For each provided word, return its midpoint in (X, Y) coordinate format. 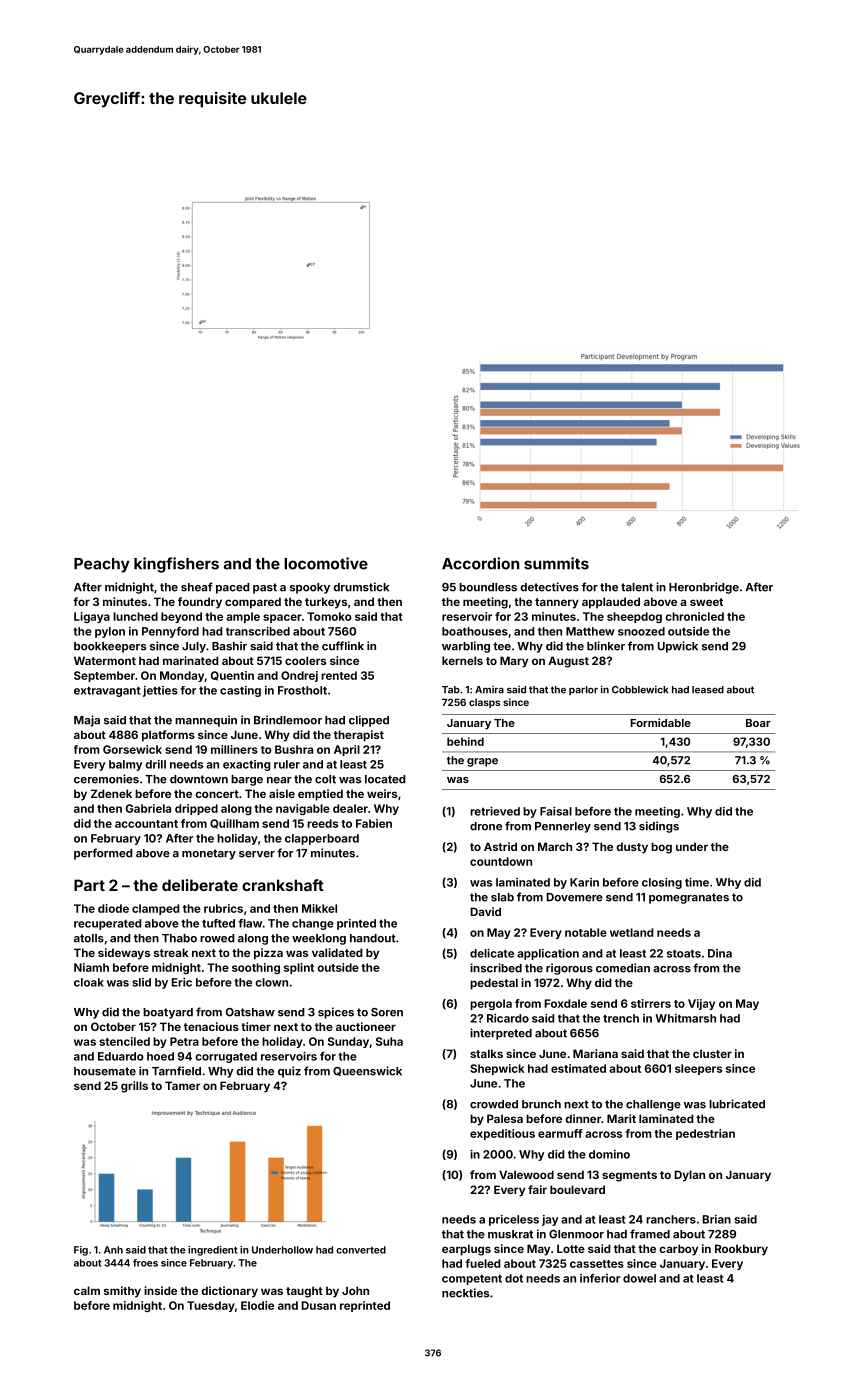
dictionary (229, 1292)
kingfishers (176, 565)
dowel (639, 1278)
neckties (465, 1293)
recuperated (108, 924)
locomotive (326, 563)
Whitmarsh (685, 1018)
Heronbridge (704, 588)
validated (337, 952)
